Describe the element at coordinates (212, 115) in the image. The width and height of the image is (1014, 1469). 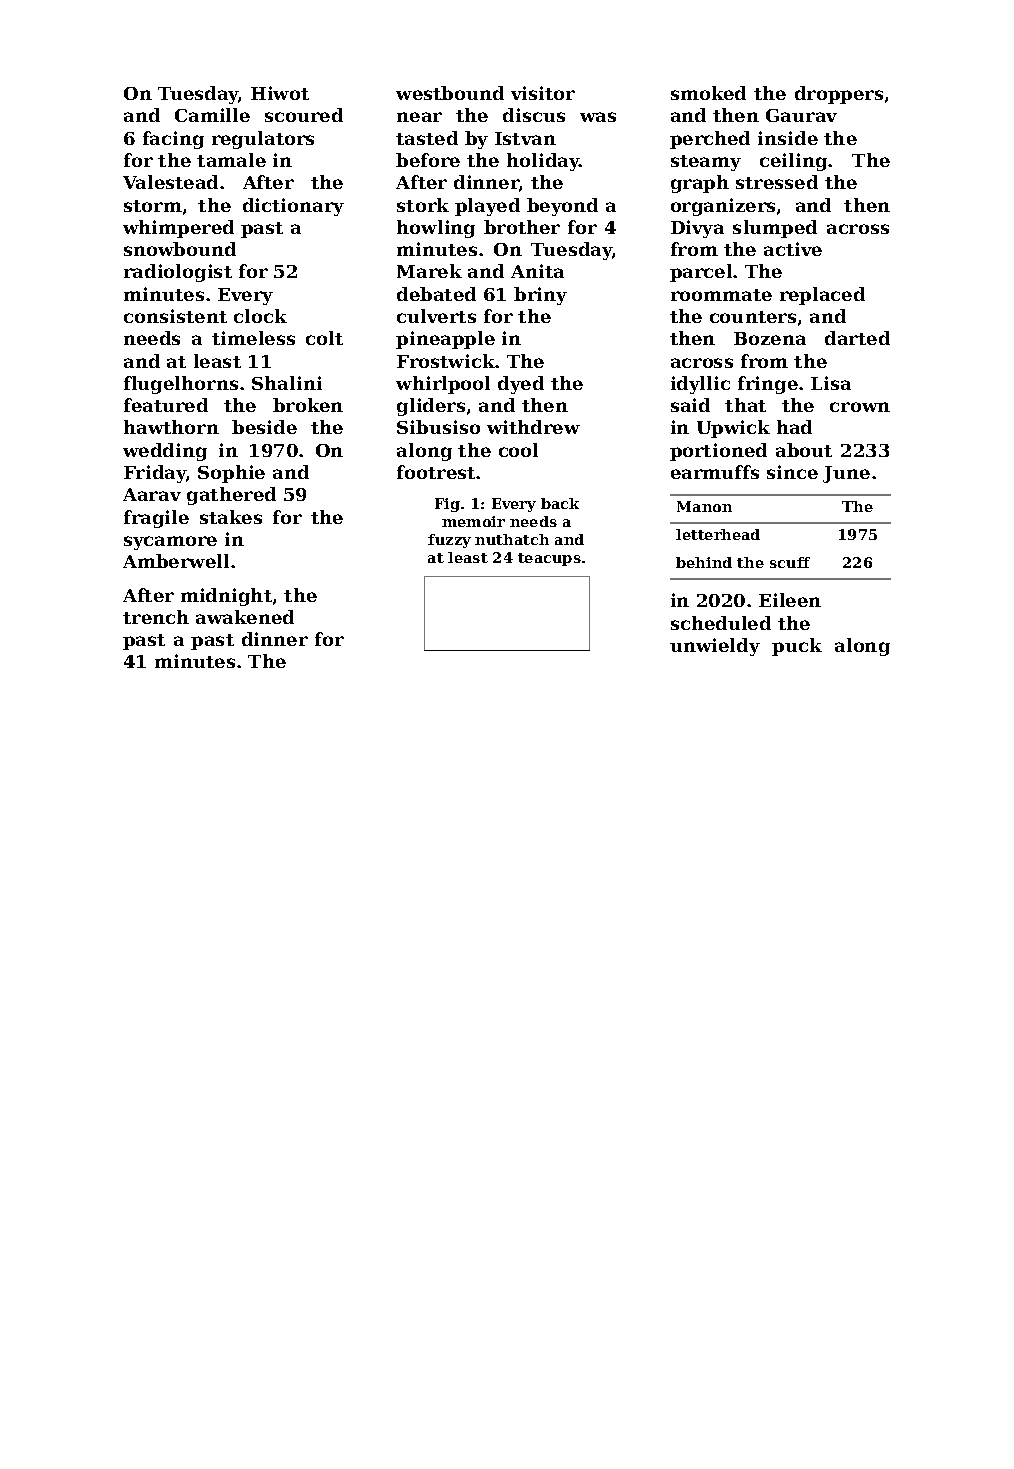
I see `Camille` at that location.
